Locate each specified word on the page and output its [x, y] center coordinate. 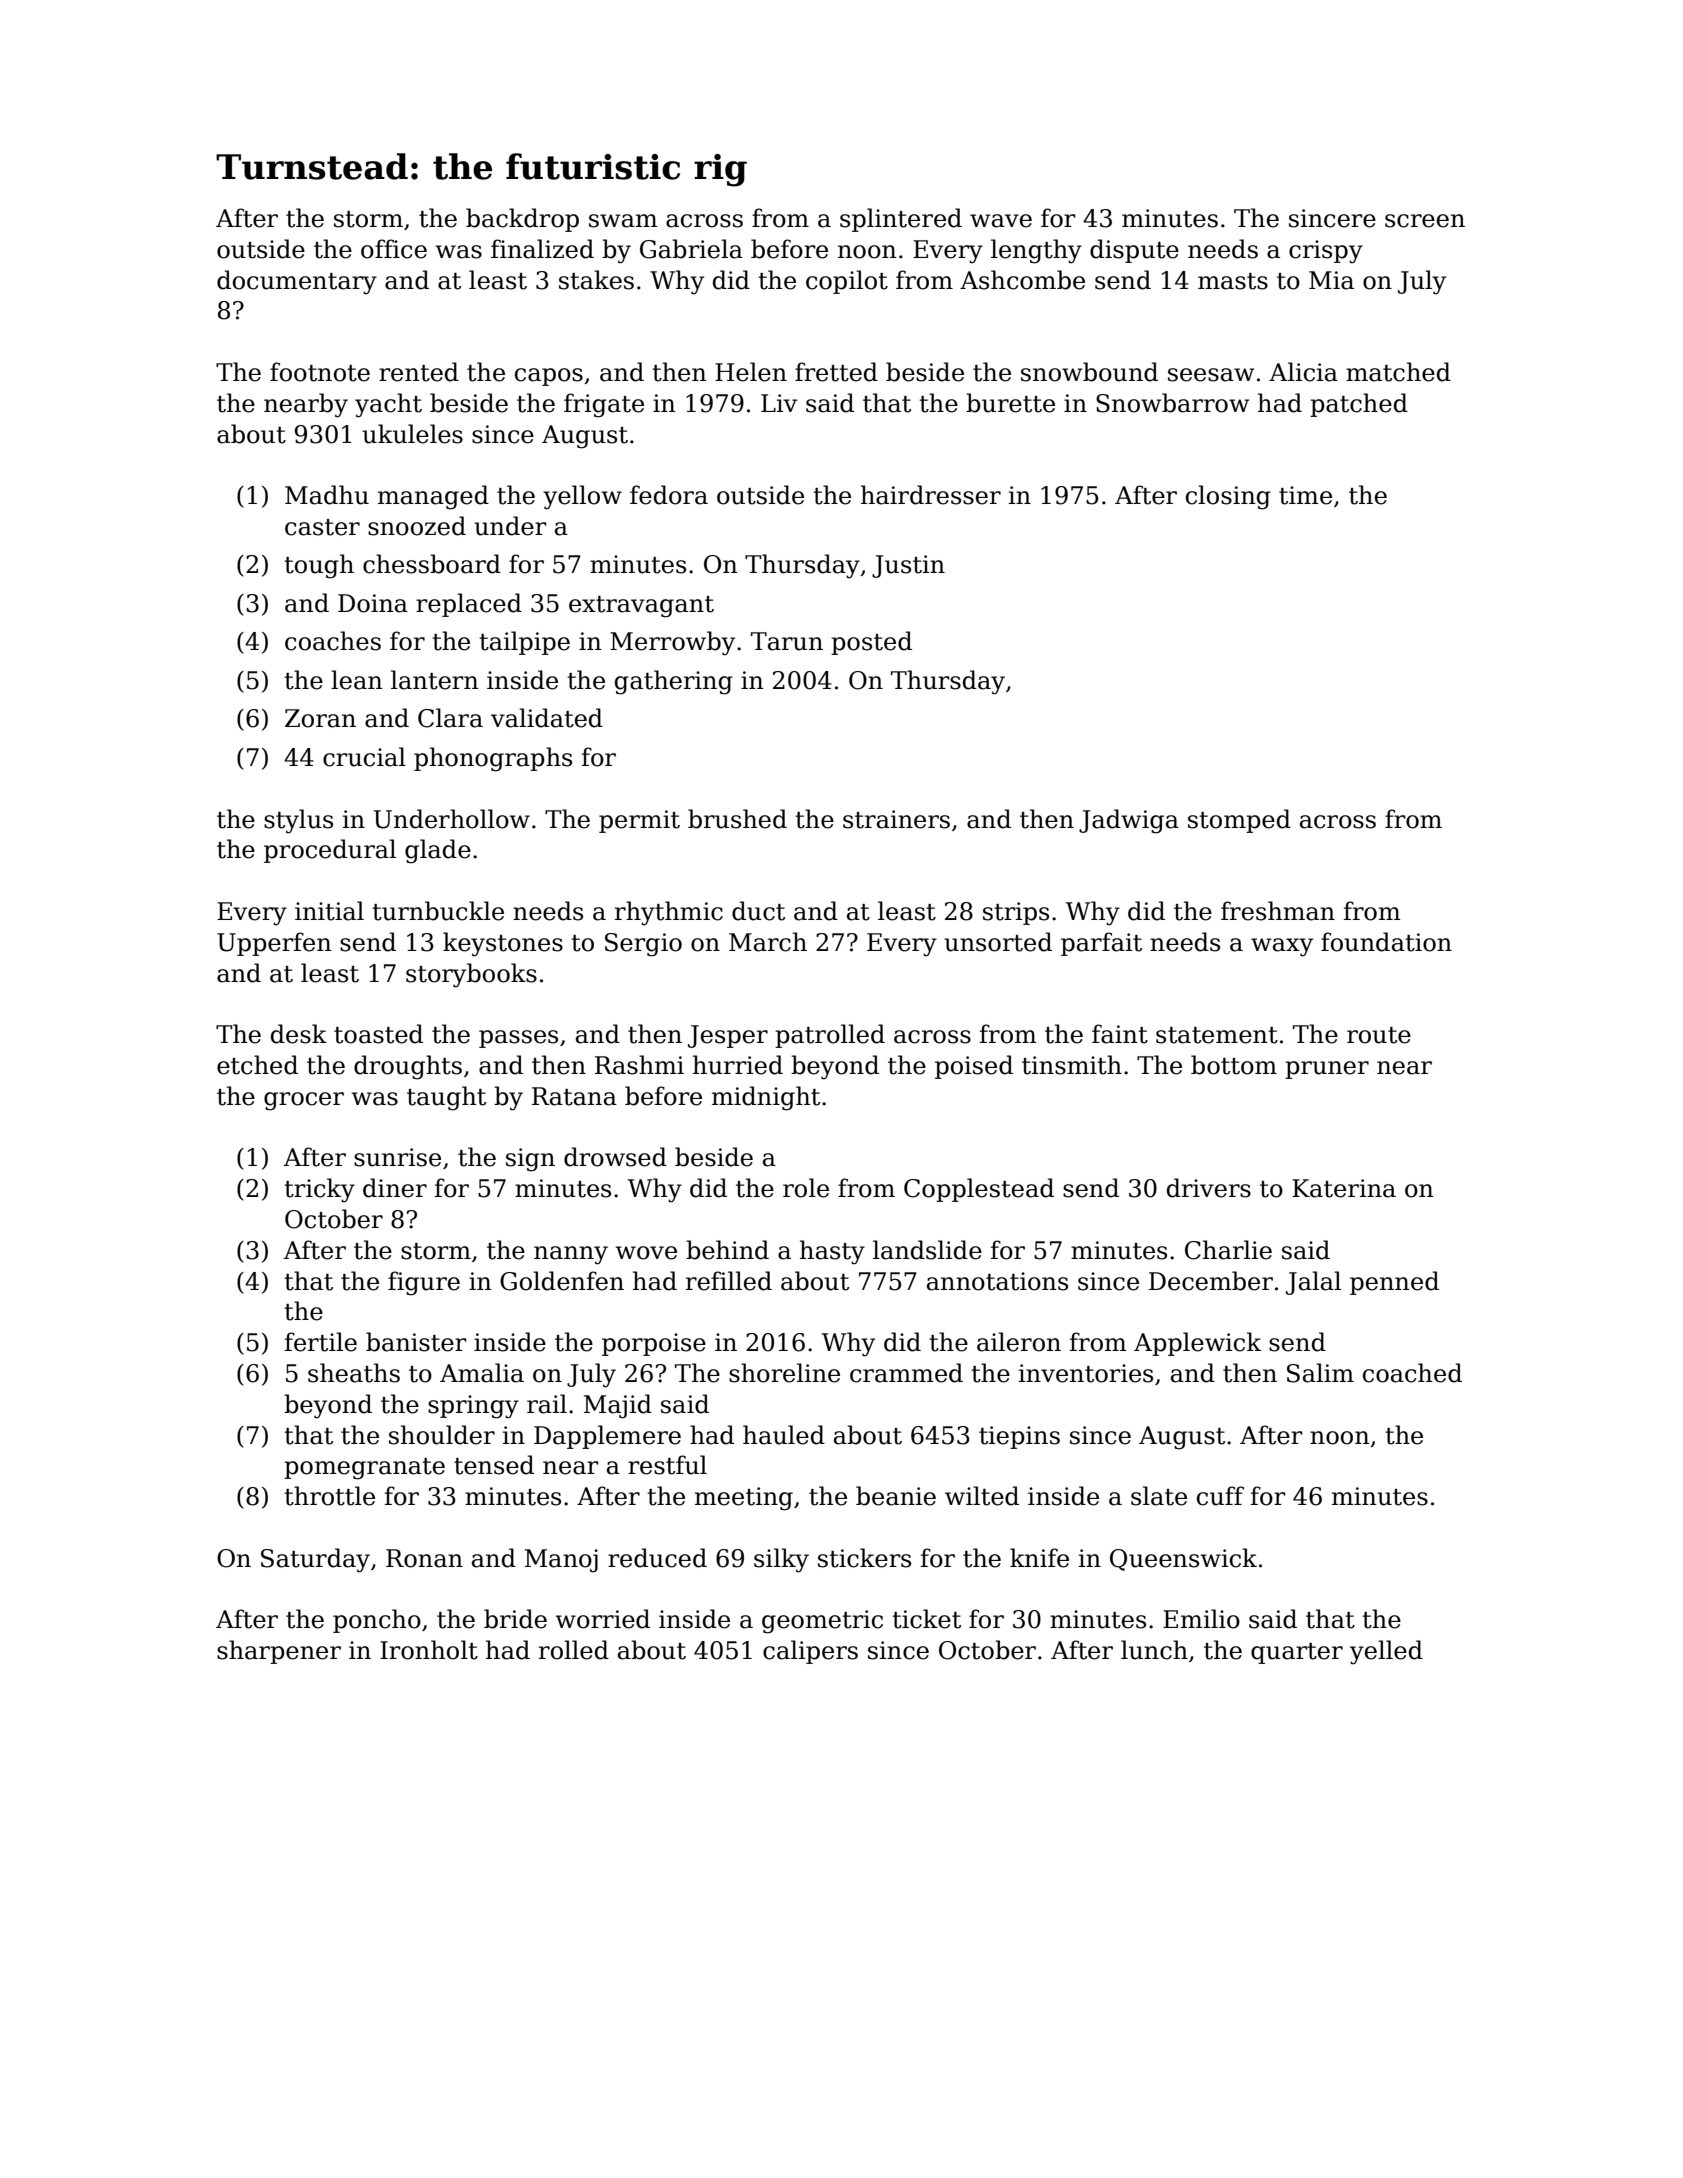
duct [758, 911]
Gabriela [691, 249]
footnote [320, 372]
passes [518, 1039]
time [1305, 495]
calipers [810, 1652]
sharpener [279, 1652]
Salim [1320, 1373]
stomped [1239, 821]
